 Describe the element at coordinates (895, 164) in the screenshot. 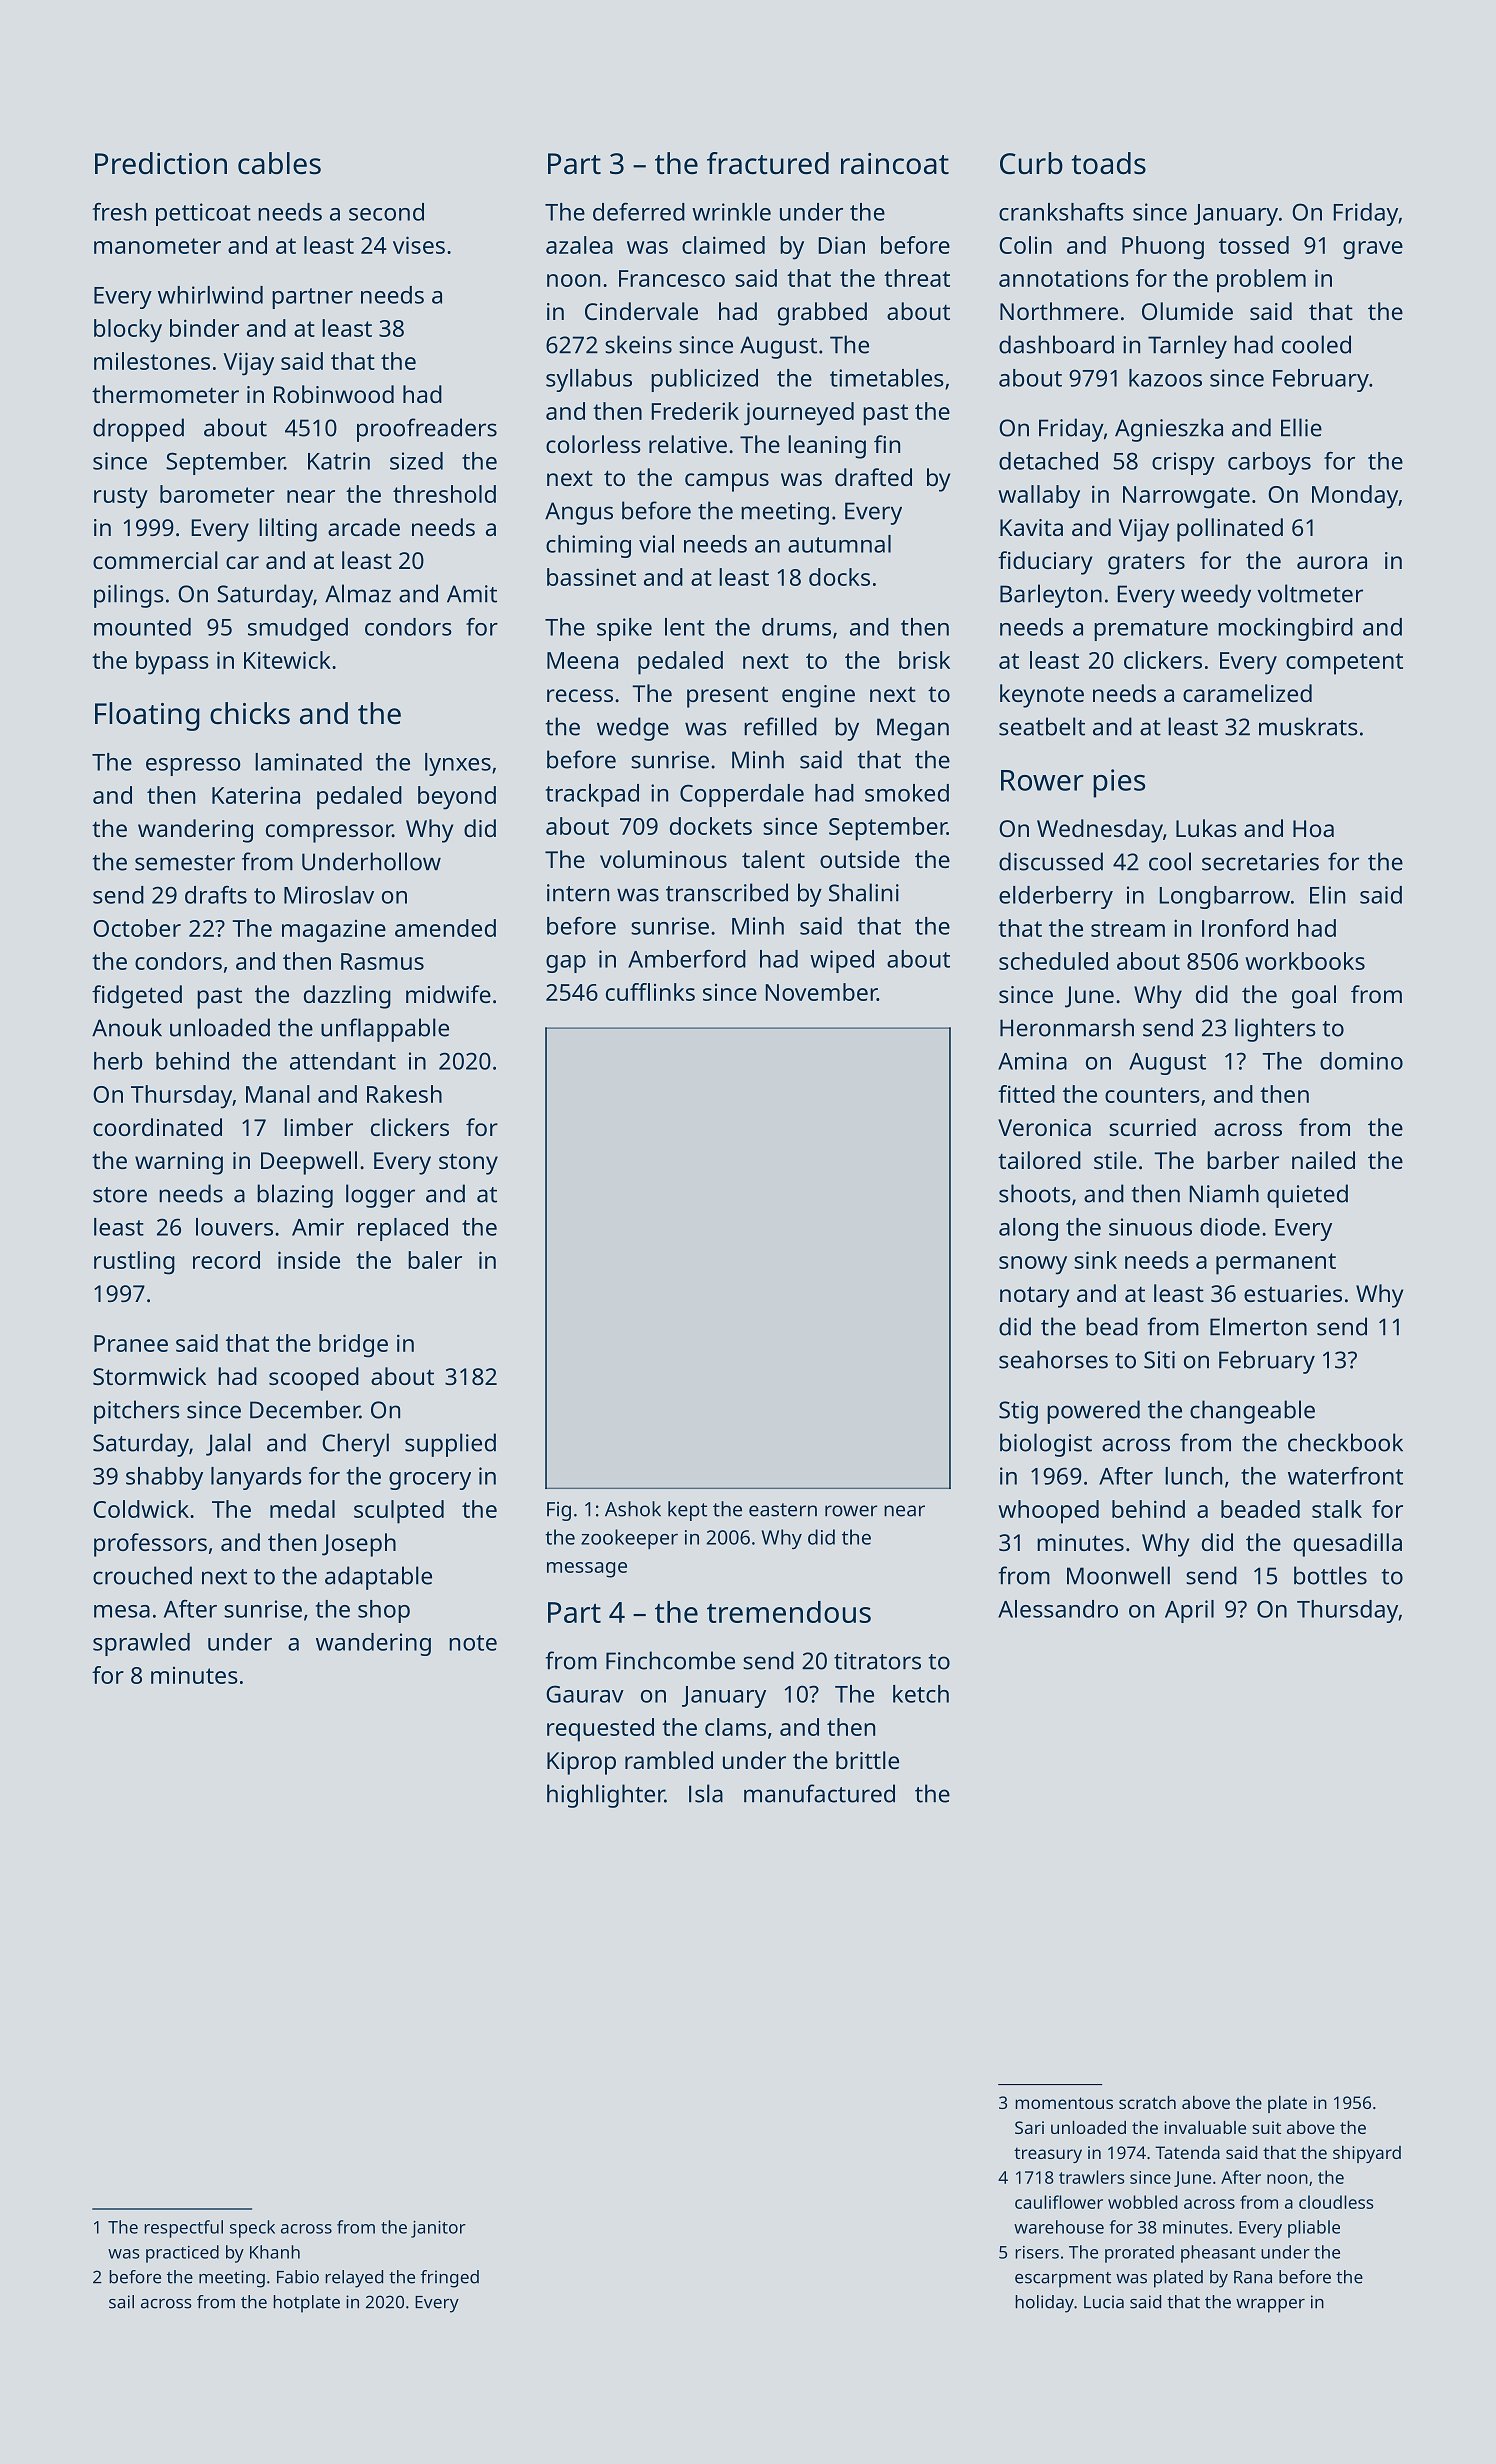

I see `raincoat` at that location.
